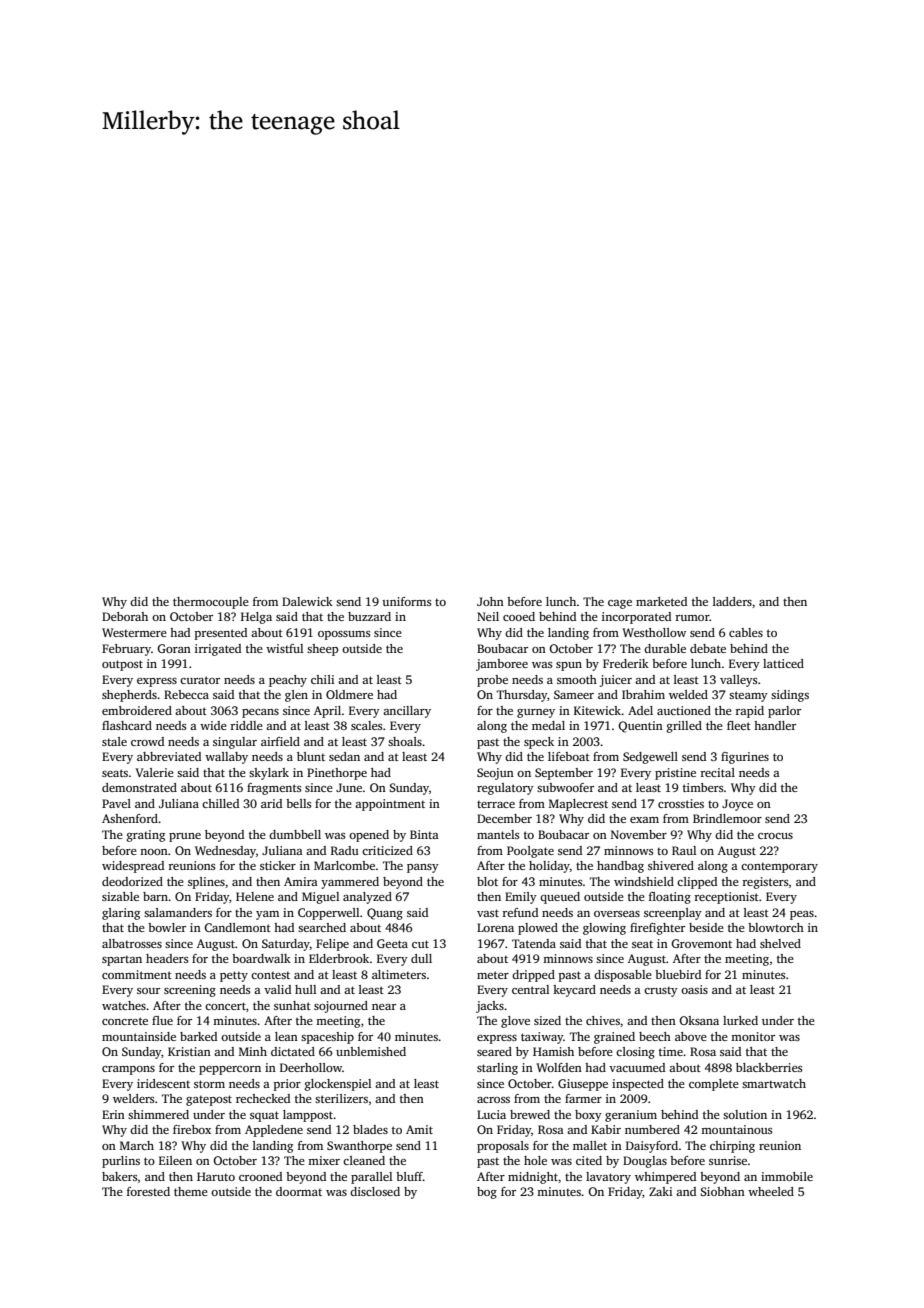 This page has width=924, height=1308. What do you see at coordinates (122, 665) in the page?
I see `outpost` at bounding box center [122, 665].
